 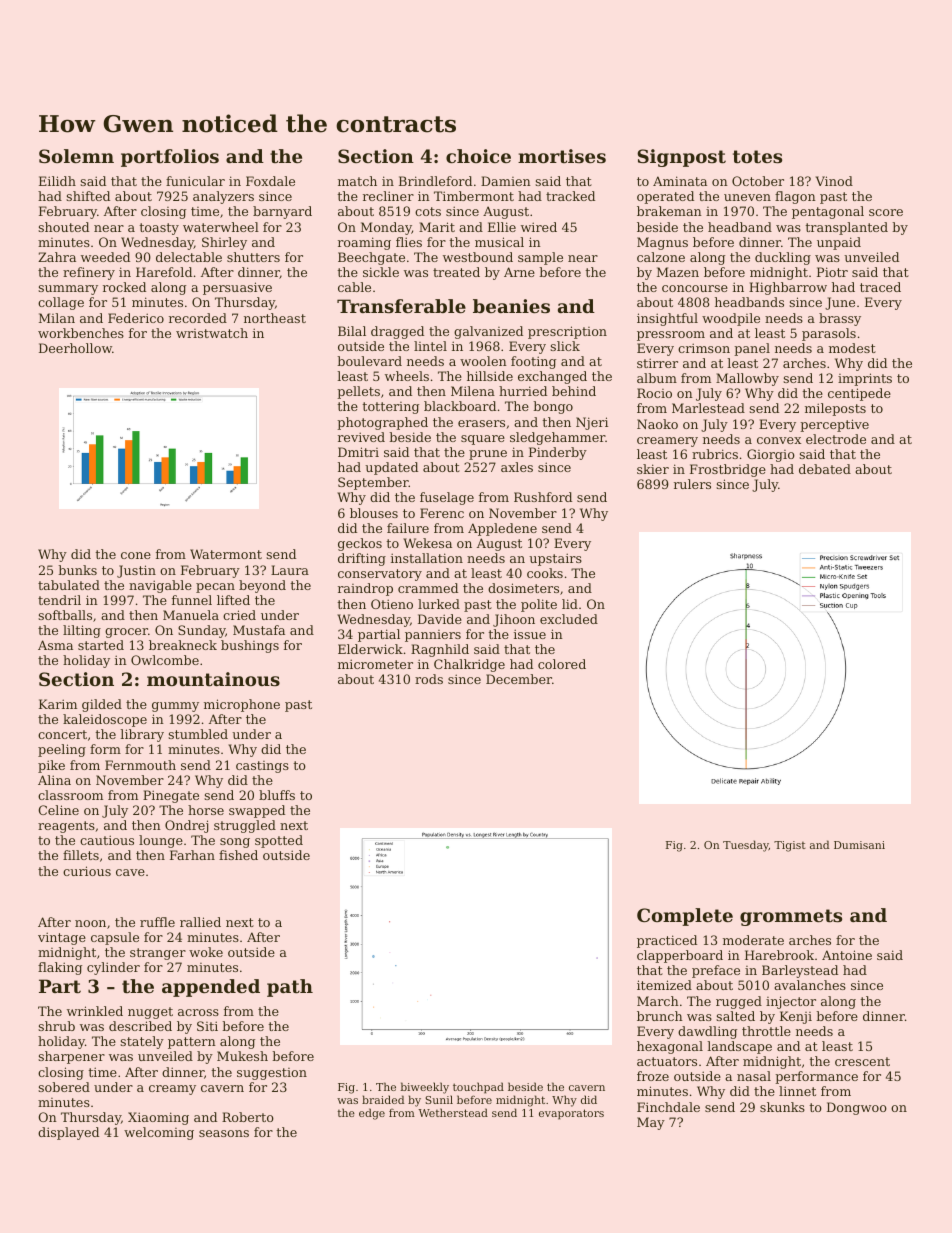 I want to click on braided, so click(x=383, y=1099).
